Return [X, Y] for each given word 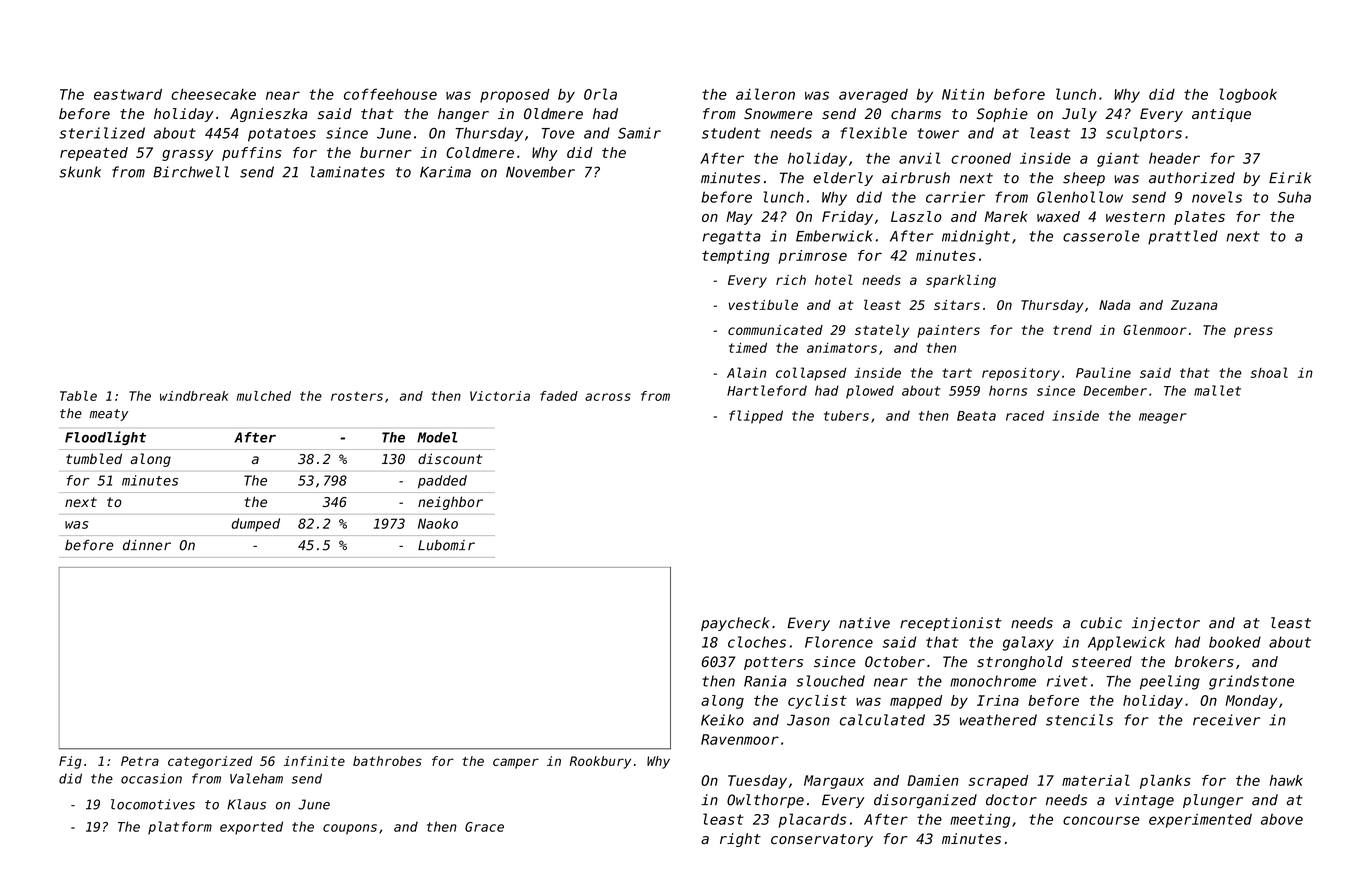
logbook [1248, 95]
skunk [80, 172]
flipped [756, 417]
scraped [998, 782]
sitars [957, 305]
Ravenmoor [740, 739]
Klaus [246, 804]
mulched [264, 396]
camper [516, 763]
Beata [976, 416]
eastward [128, 94]
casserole [1101, 236]
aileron [765, 94]
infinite [314, 761]
